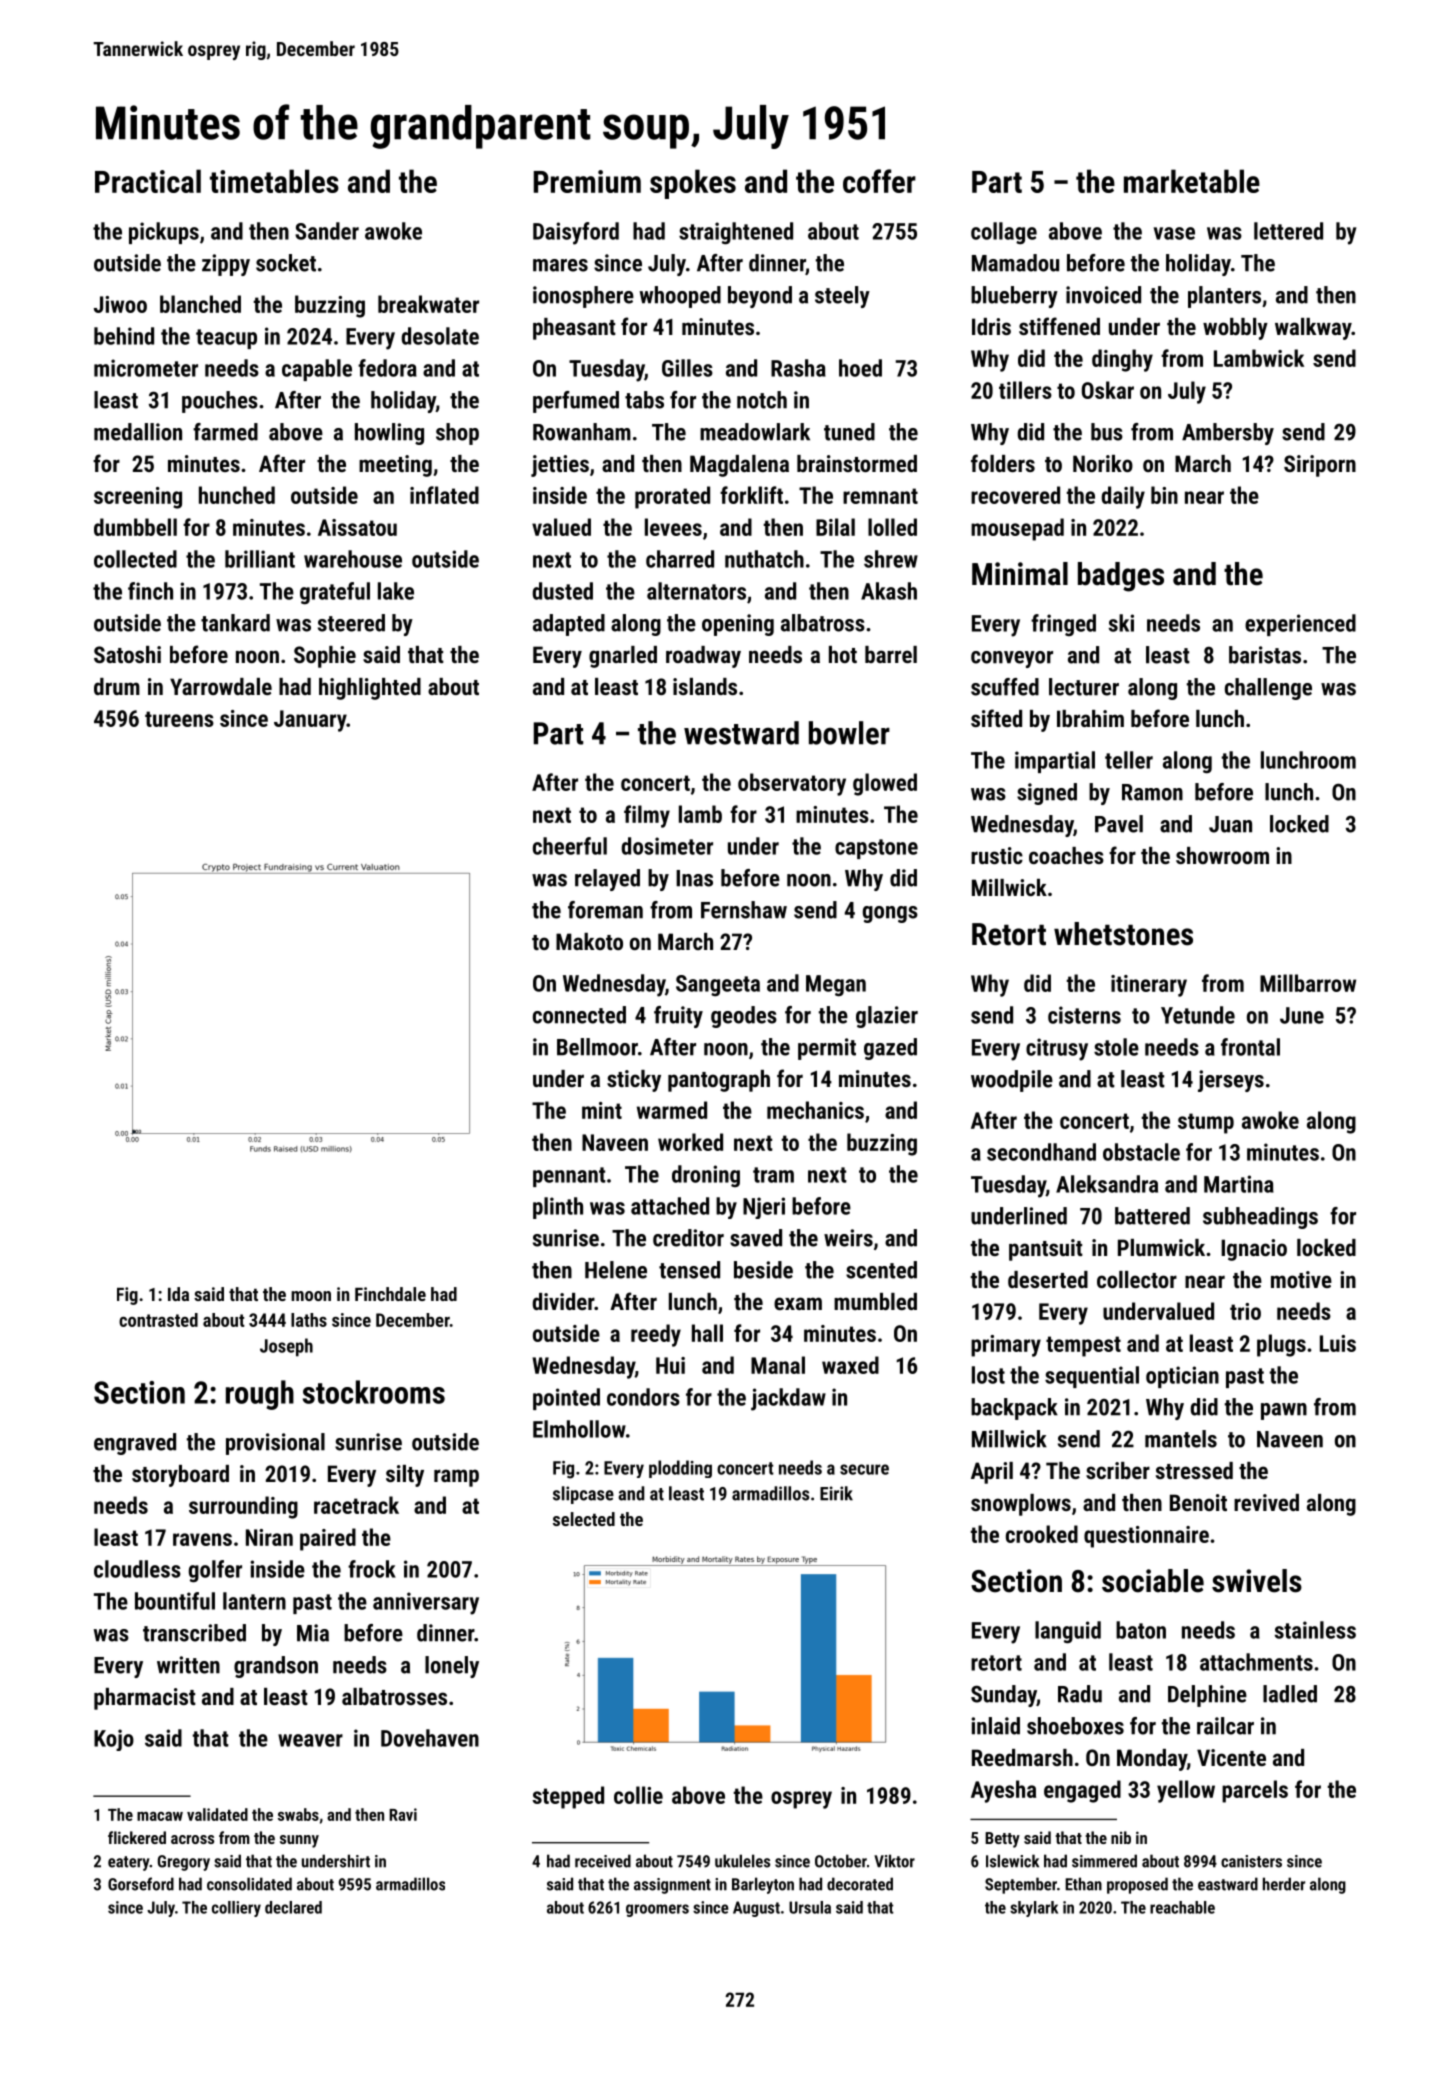 The height and width of the screenshot is (2100, 1450). I want to click on itinerary, so click(1149, 986).
